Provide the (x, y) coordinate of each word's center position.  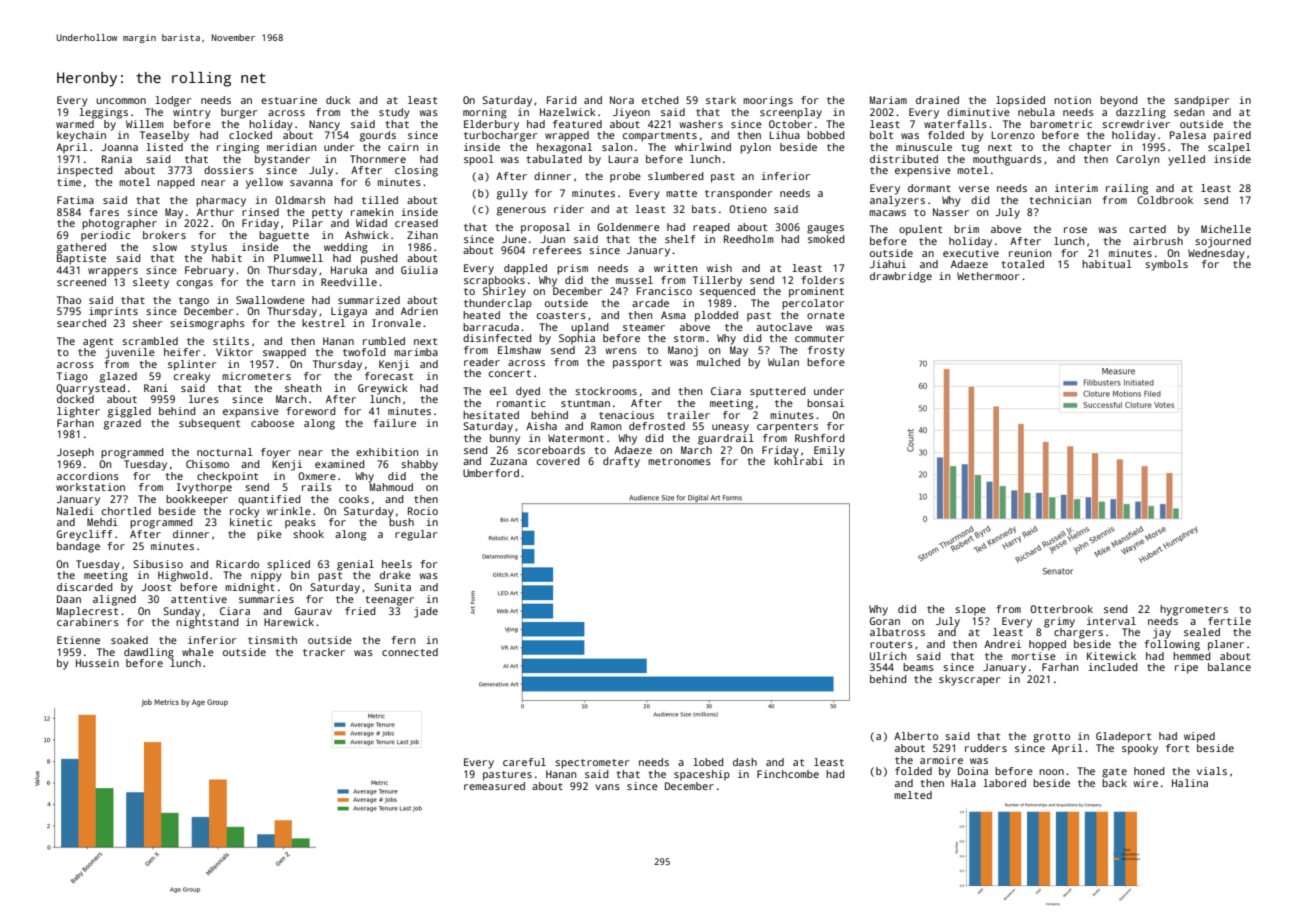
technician (1060, 200)
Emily (829, 451)
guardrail (726, 439)
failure (394, 423)
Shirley (504, 292)
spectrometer (592, 764)
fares (104, 212)
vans (607, 787)
